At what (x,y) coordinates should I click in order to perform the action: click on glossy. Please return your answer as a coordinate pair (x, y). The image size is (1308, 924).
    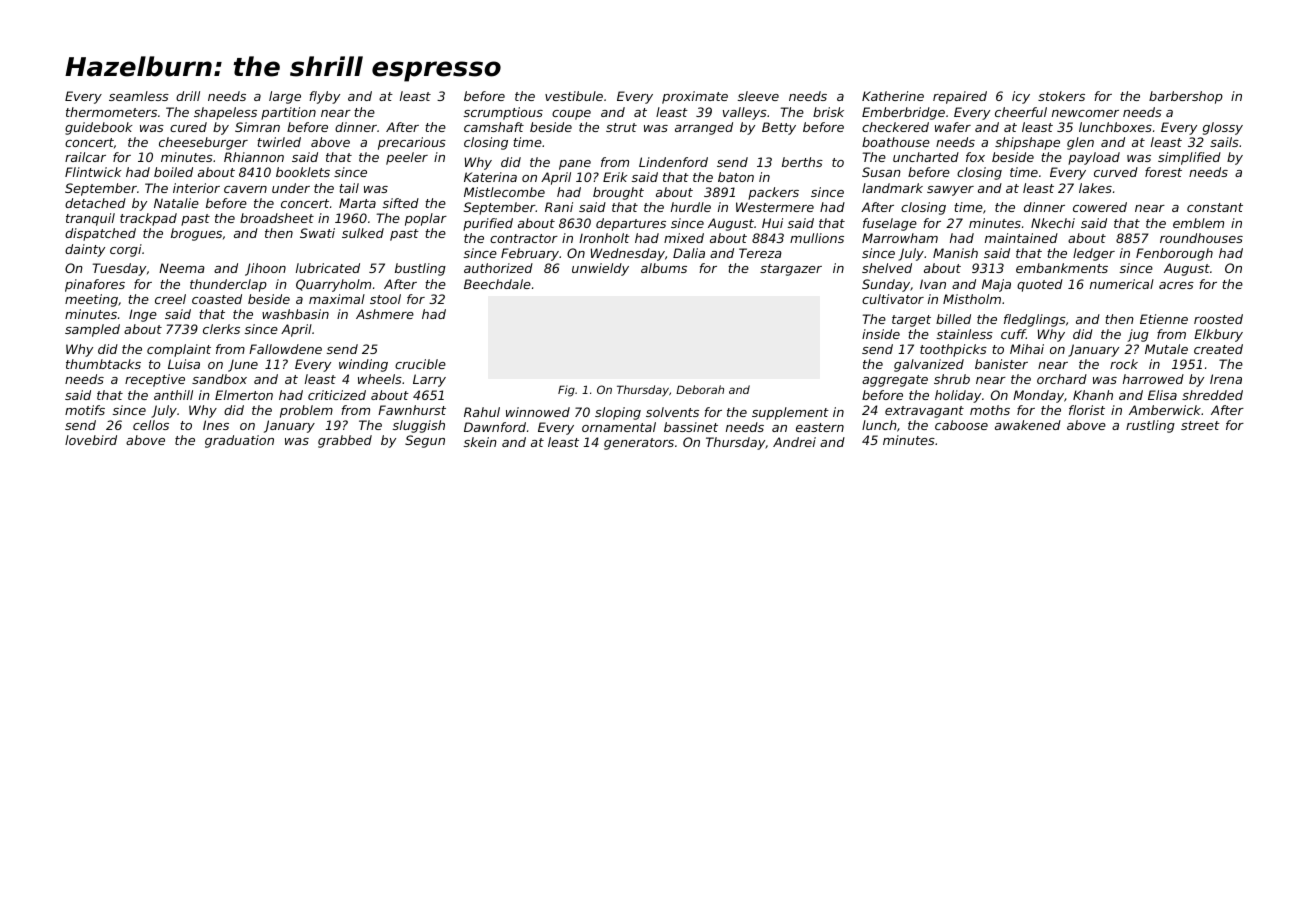
    Looking at the image, I should click on (1223, 128).
